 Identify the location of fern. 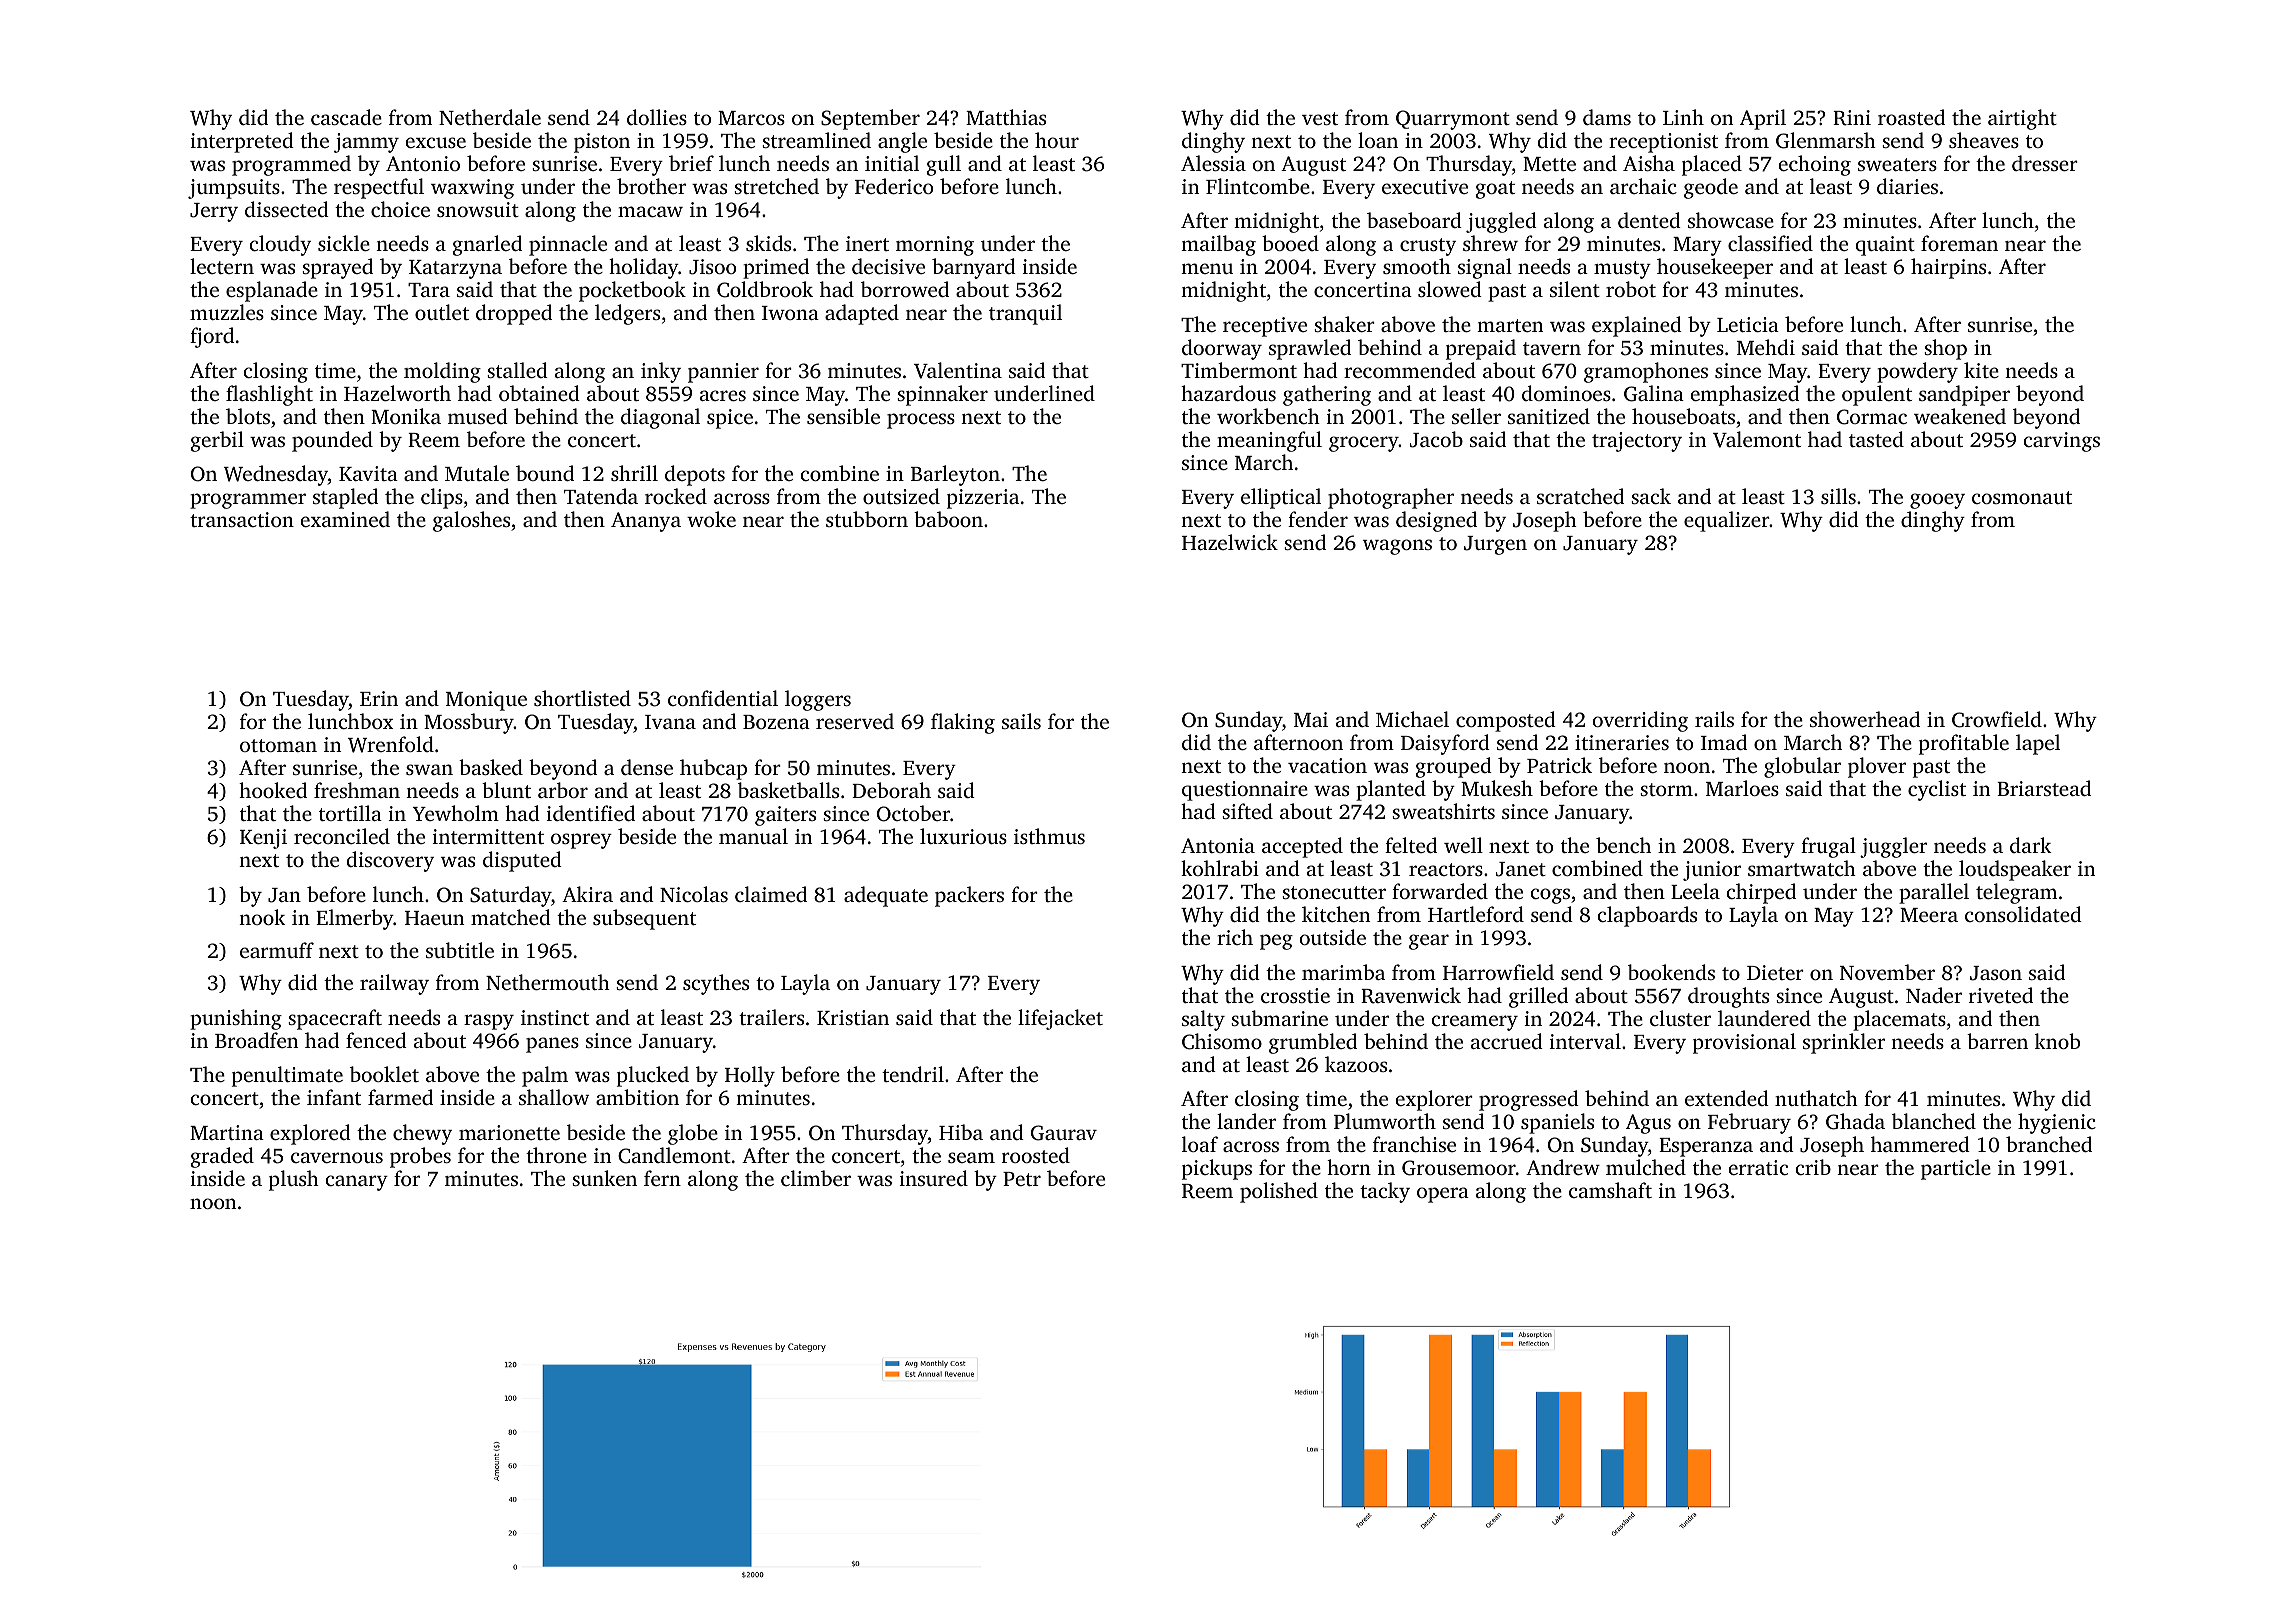
(662, 1178).
